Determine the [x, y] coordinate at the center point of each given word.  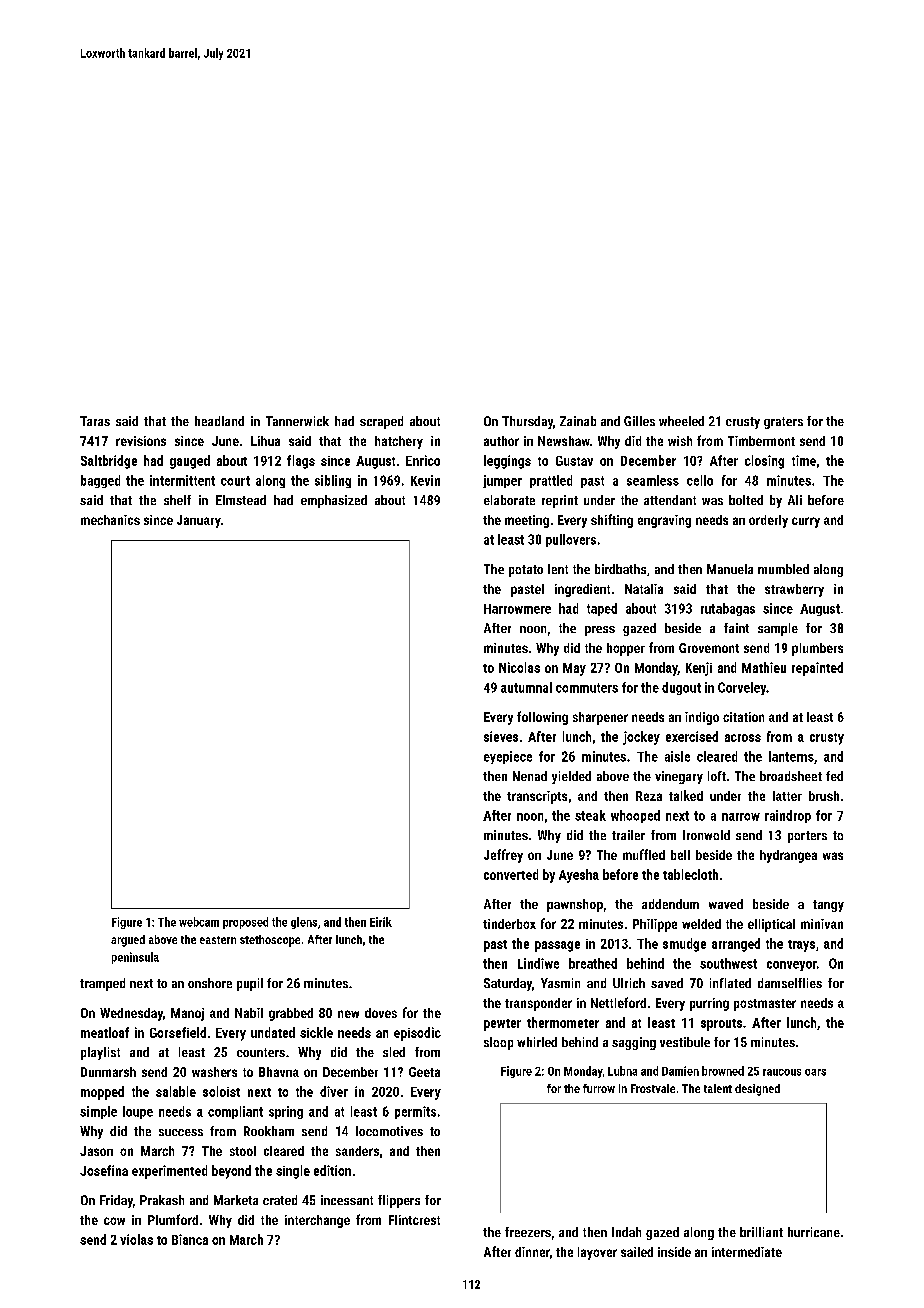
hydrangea [788, 856]
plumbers [817, 649]
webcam [199, 922]
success [181, 1132]
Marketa [236, 1200]
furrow [599, 1088]
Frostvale [653, 1088]
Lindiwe [538, 963]
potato [526, 571]
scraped [381, 422]
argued [128, 941]
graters [783, 423]
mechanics [110, 520]
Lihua [265, 441]
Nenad [530, 776]
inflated [730, 983]
